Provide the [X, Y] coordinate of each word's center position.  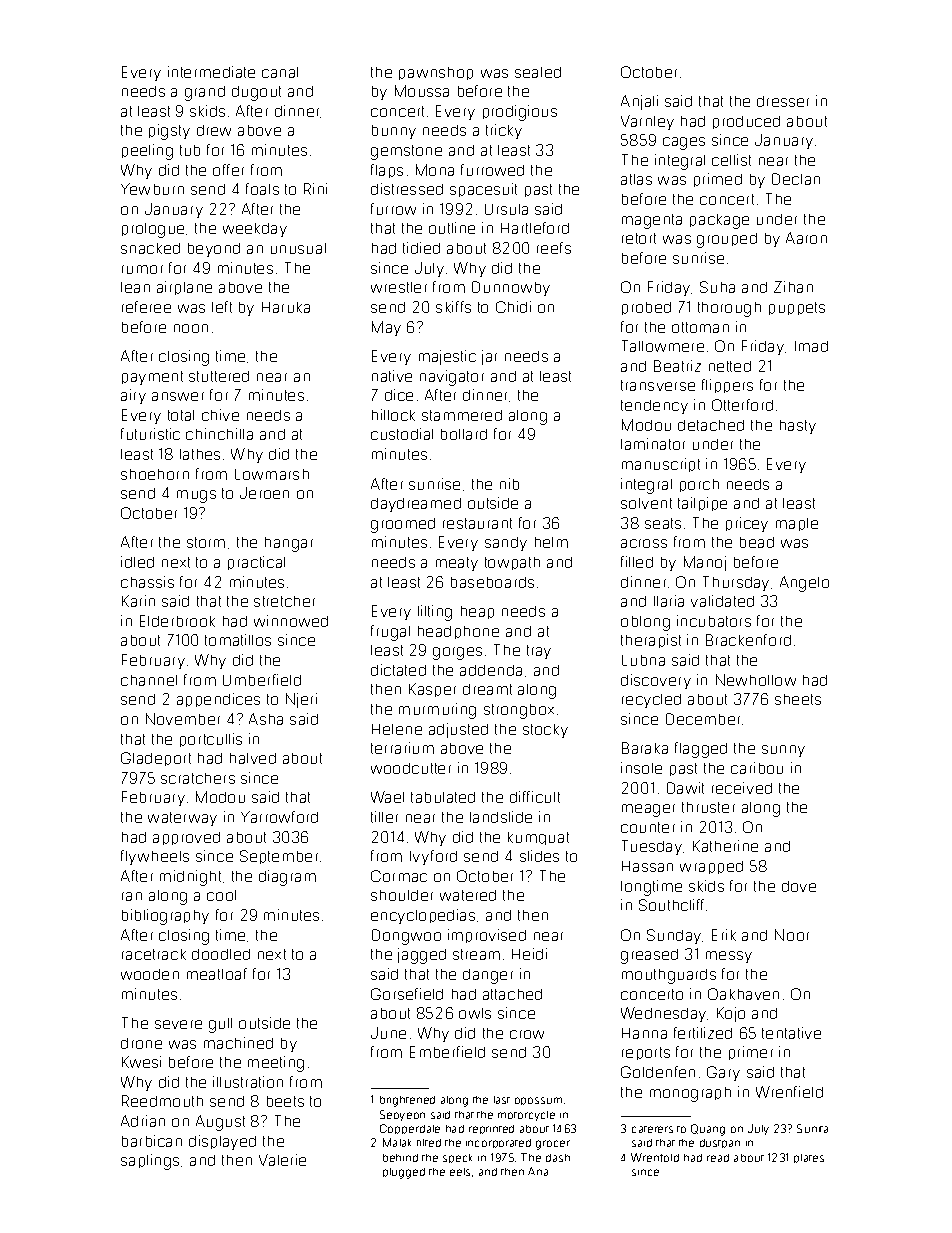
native [392, 376]
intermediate [211, 72]
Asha [266, 719]
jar [489, 357]
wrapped [711, 867]
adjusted [458, 730]
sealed [538, 72]
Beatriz [677, 366]
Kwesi [141, 1062]
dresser [783, 101]
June [388, 1033]
